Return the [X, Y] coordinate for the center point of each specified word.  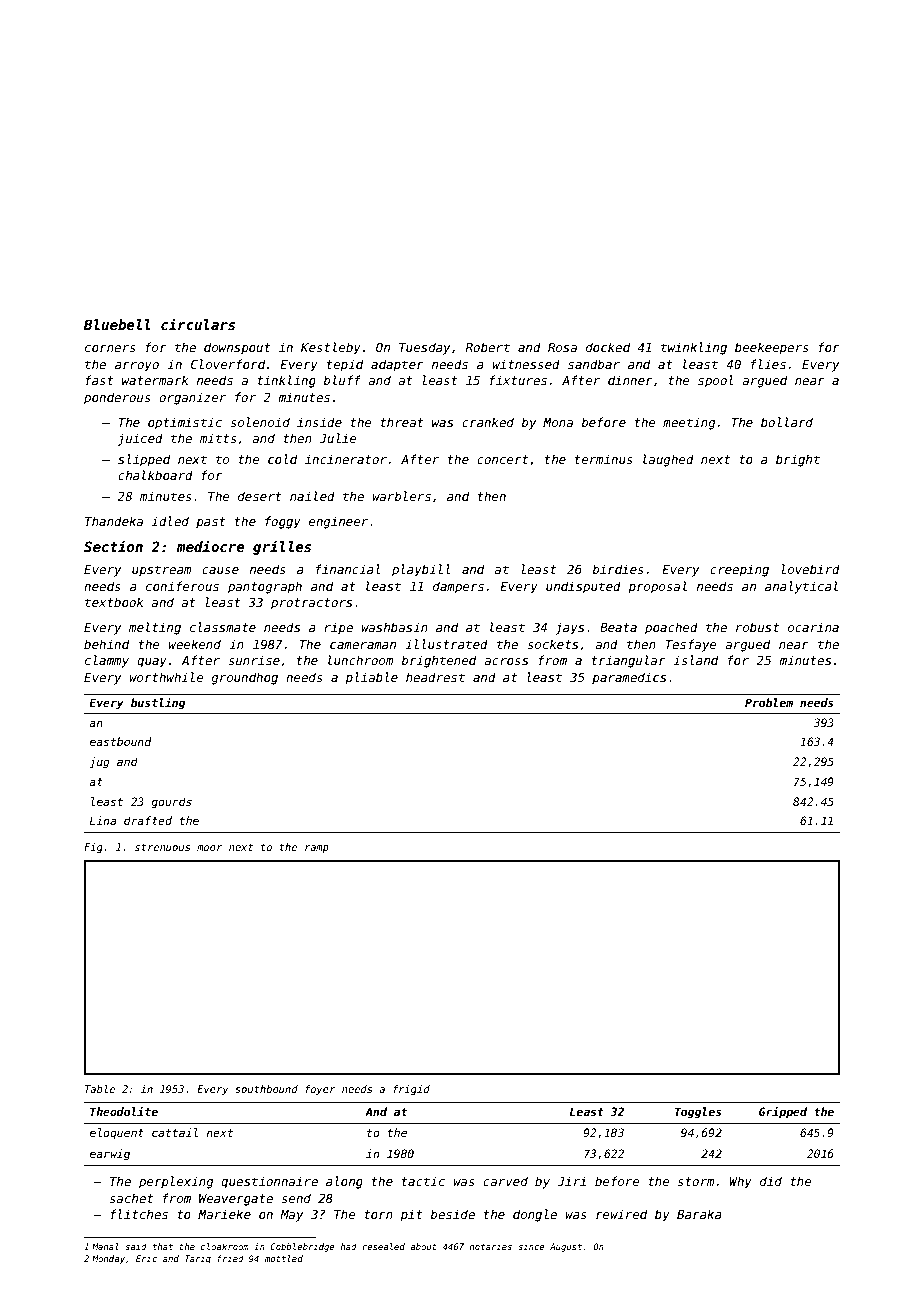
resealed [383, 1246]
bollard [787, 422]
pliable [372, 678]
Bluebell [117, 324]
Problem [769, 702]
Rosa [562, 347]
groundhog [244, 678]
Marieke [224, 1214]
